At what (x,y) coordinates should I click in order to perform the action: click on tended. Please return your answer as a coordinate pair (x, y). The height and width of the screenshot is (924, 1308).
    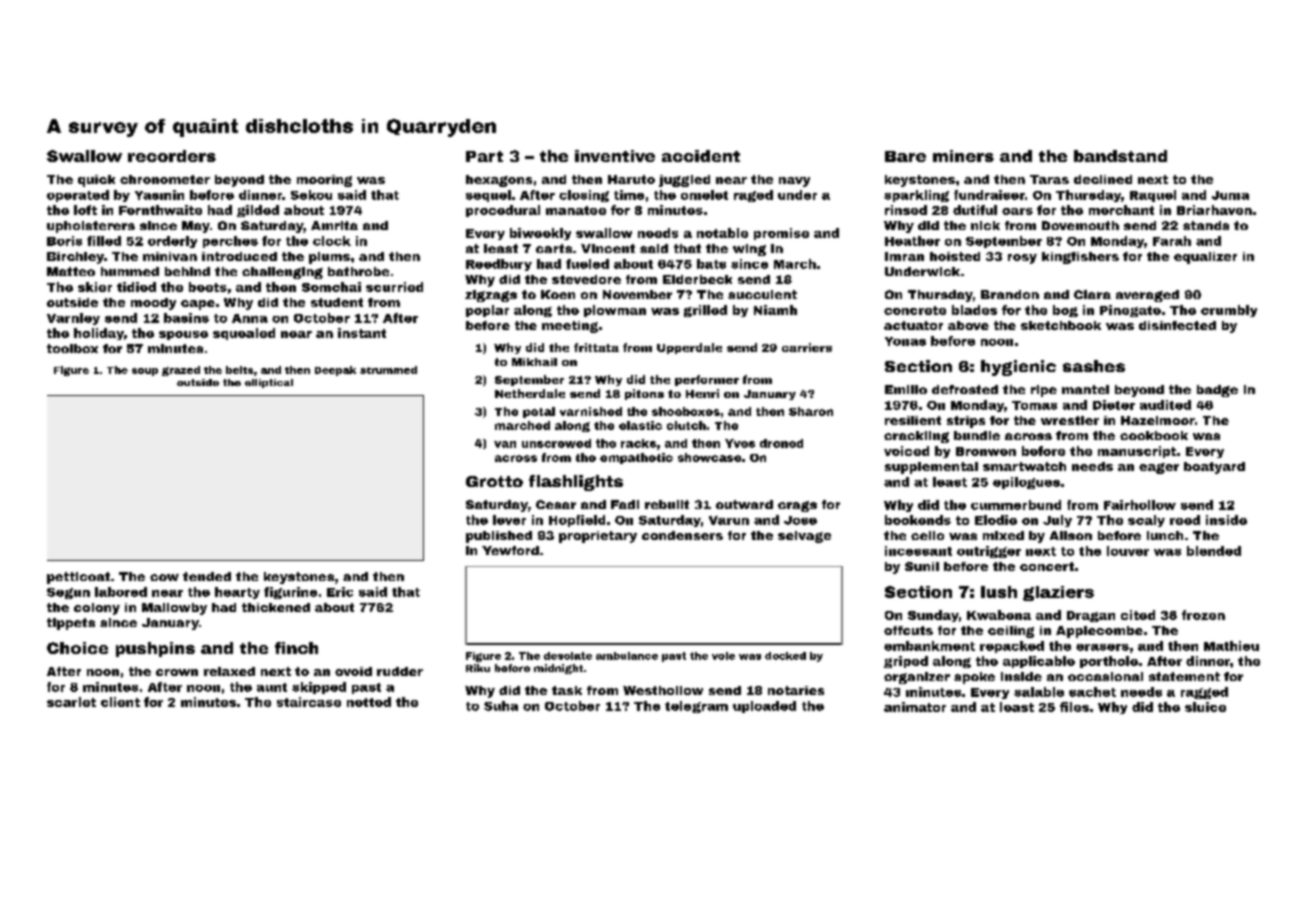
    Looking at the image, I should click on (207, 576).
